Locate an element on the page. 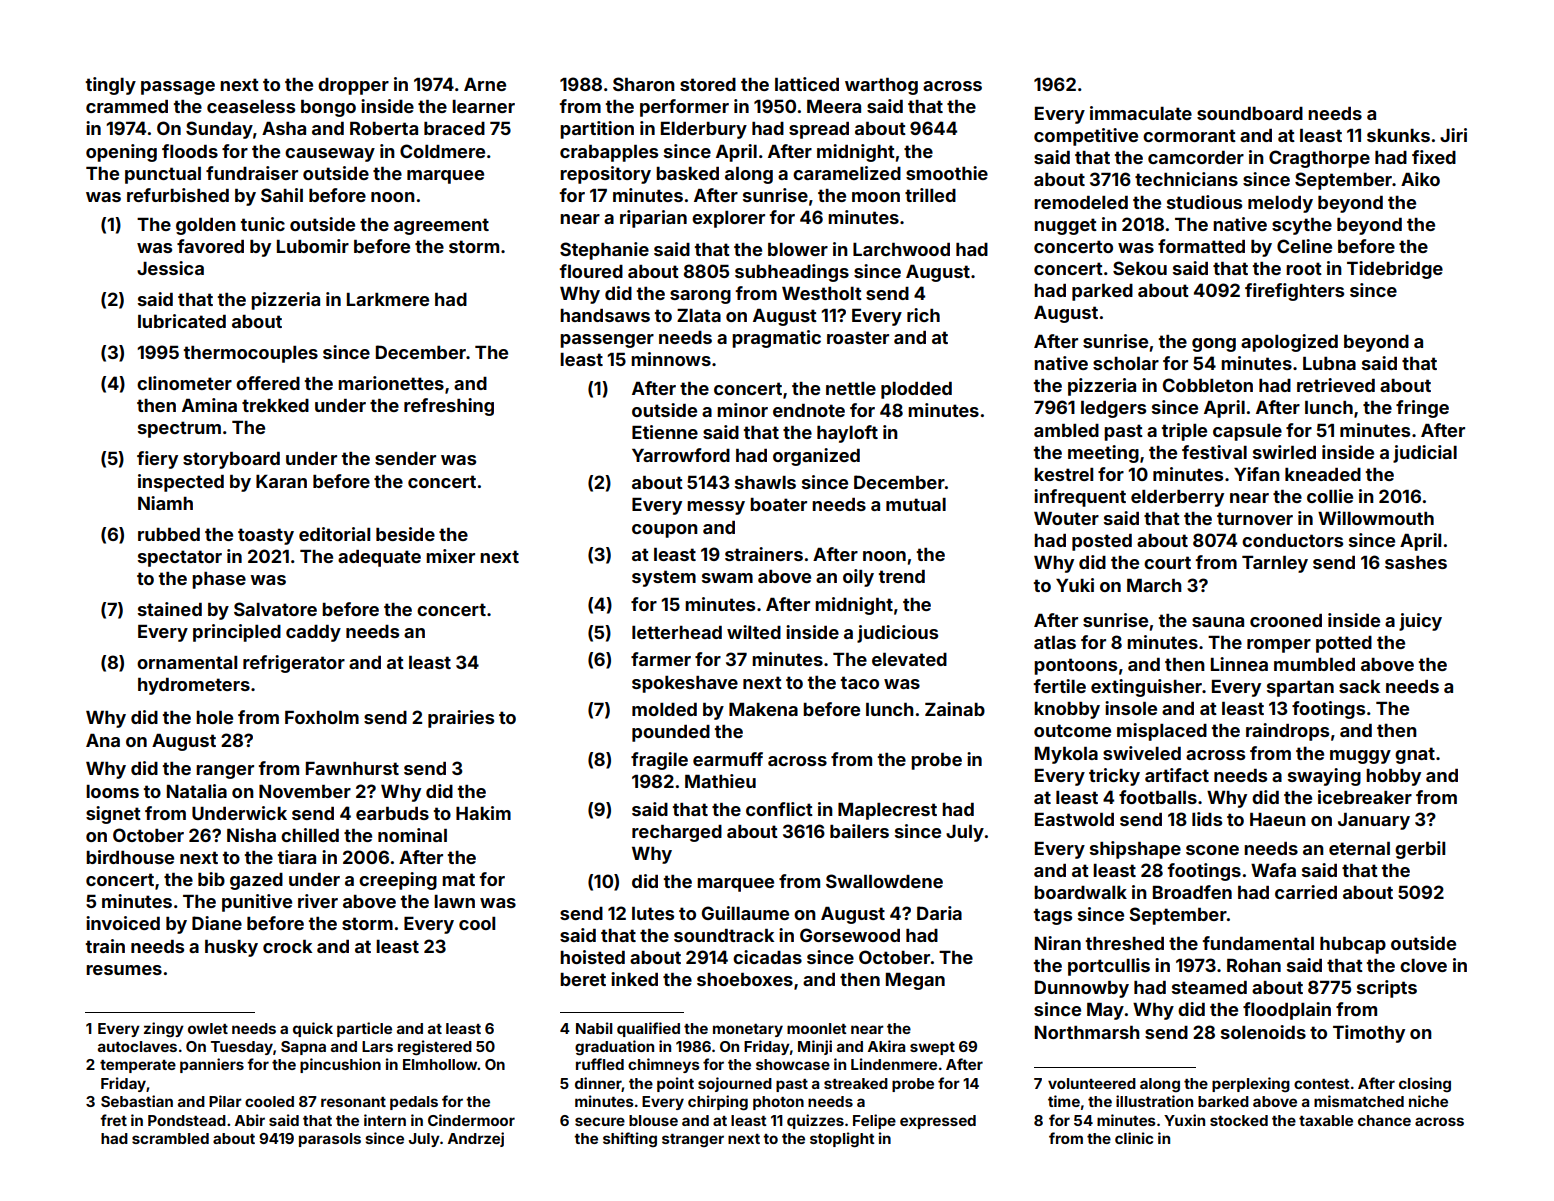  parasols is located at coordinates (330, 1140).
